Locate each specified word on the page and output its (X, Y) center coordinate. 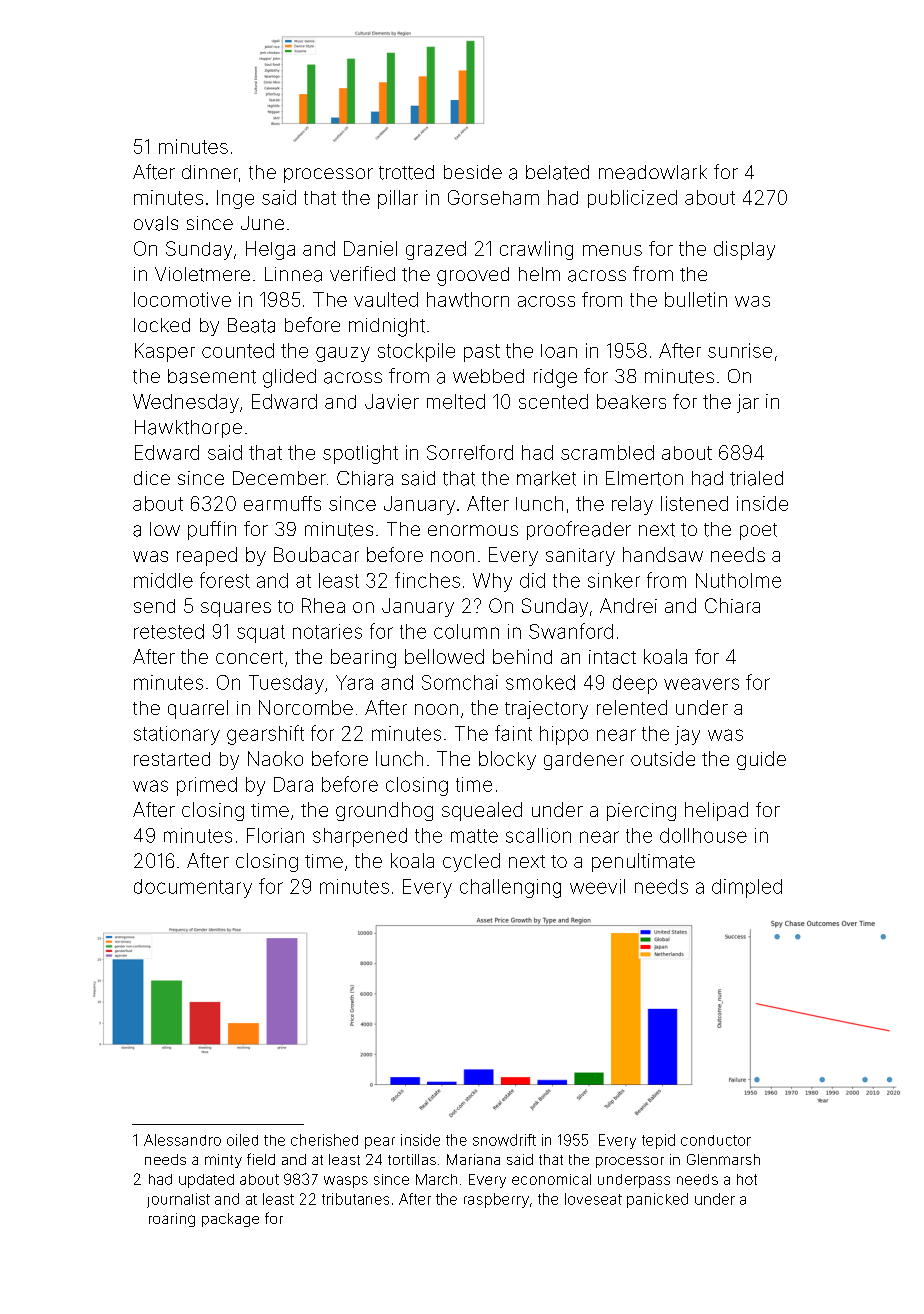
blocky (507, 760)
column (466, 631)
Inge (235, 199)
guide (761, 760)
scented (553, 401)
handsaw (663, 554)
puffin (212, 530)
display (744, 250)
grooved (473, 276)
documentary (193, 888)
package (230, 1220)
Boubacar (316, 554)
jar (748, 403)
